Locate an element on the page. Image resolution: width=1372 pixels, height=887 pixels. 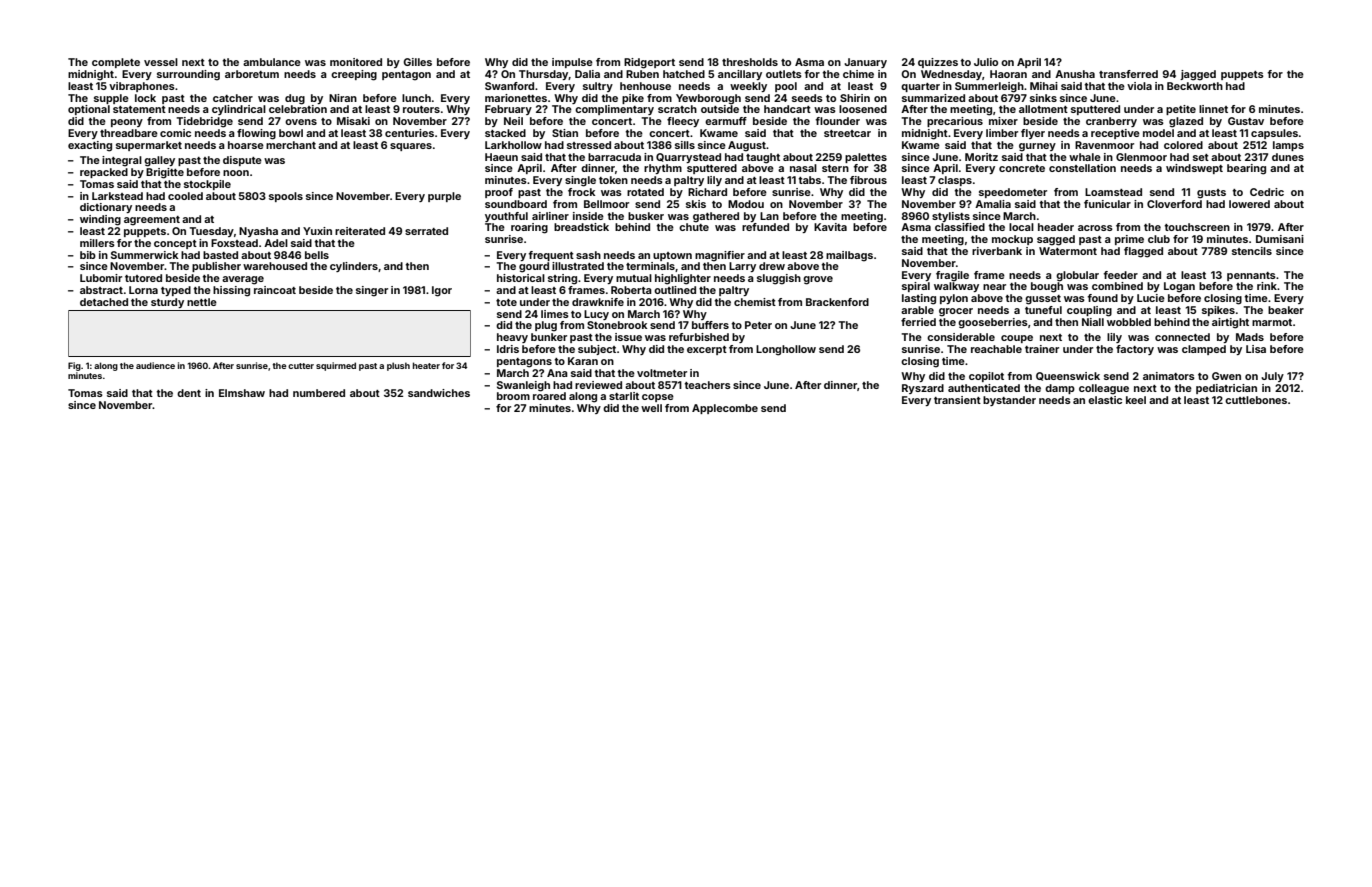
Julio is located at coordinates (986, 62).
